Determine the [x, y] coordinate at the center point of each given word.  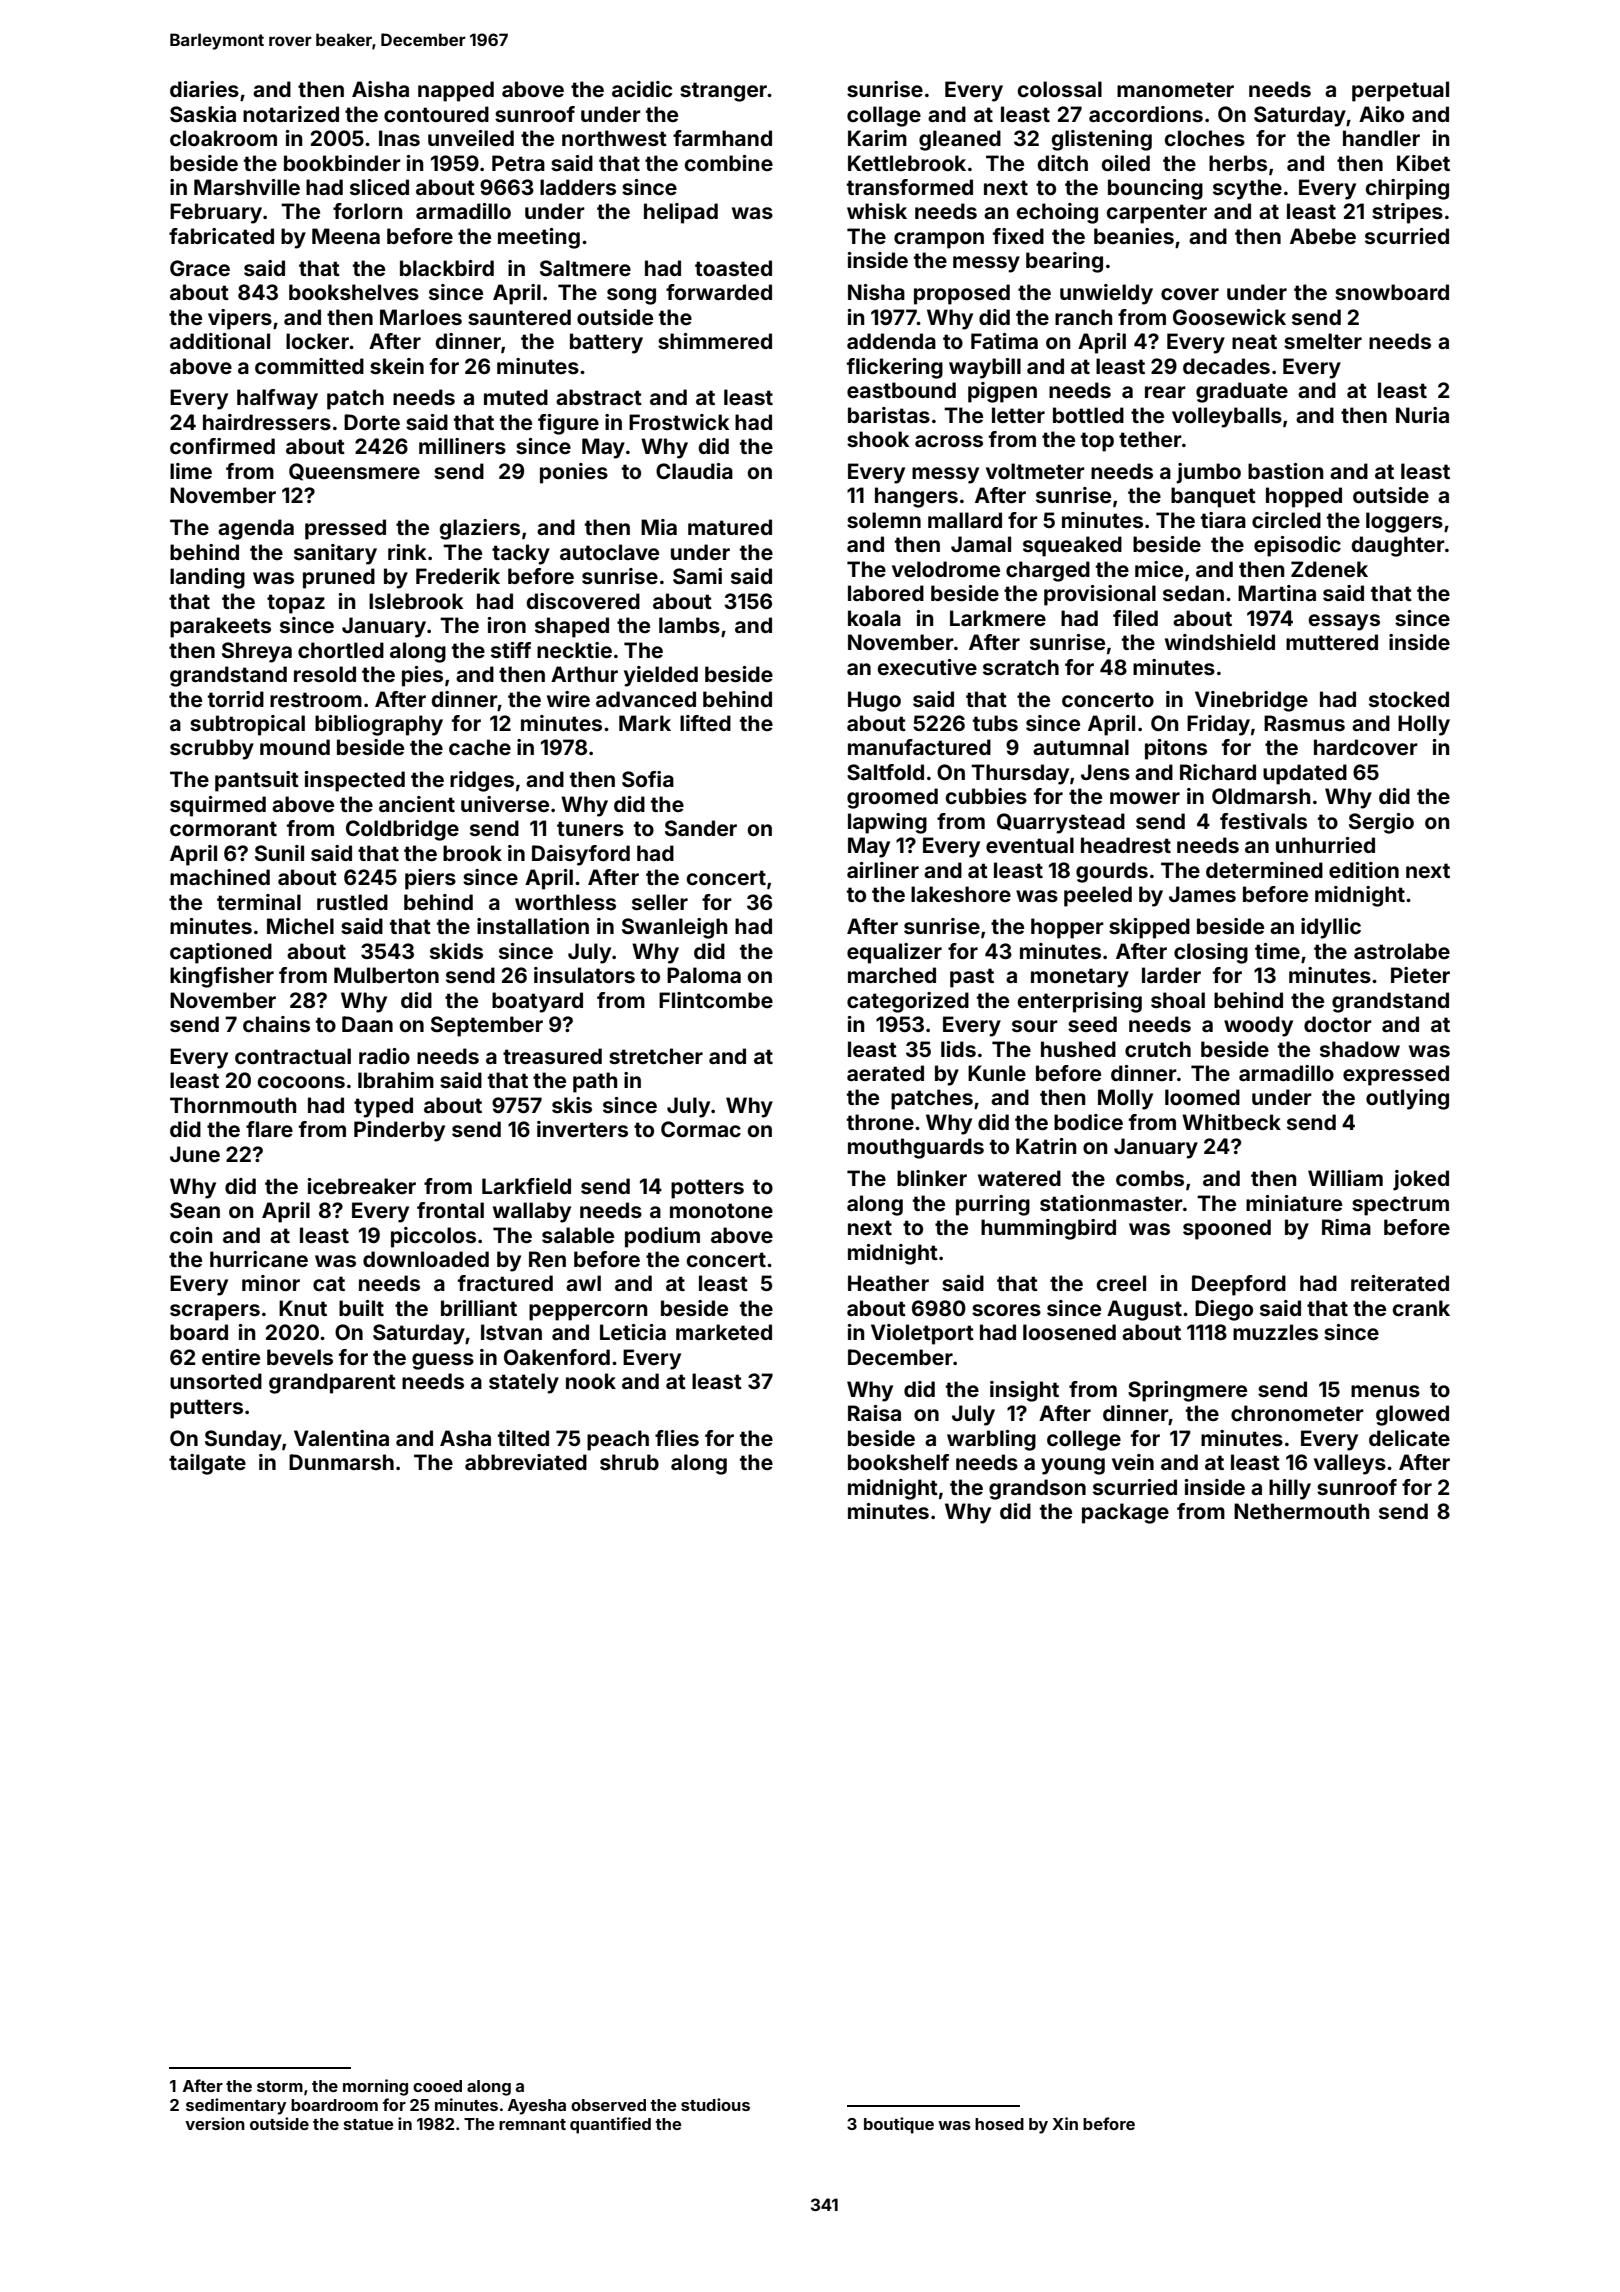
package [1125, 1513]
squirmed [218, 806]
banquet [1213, 497]
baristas [889, 415]
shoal [1178, 1000]
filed [1135, 618]
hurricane [259, 1259]
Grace [200, 268]
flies [677, 1438]
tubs [995, 723]
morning [375, 2087]
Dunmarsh [341, 1462]
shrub [629, 1462]
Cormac [701, 1129]
